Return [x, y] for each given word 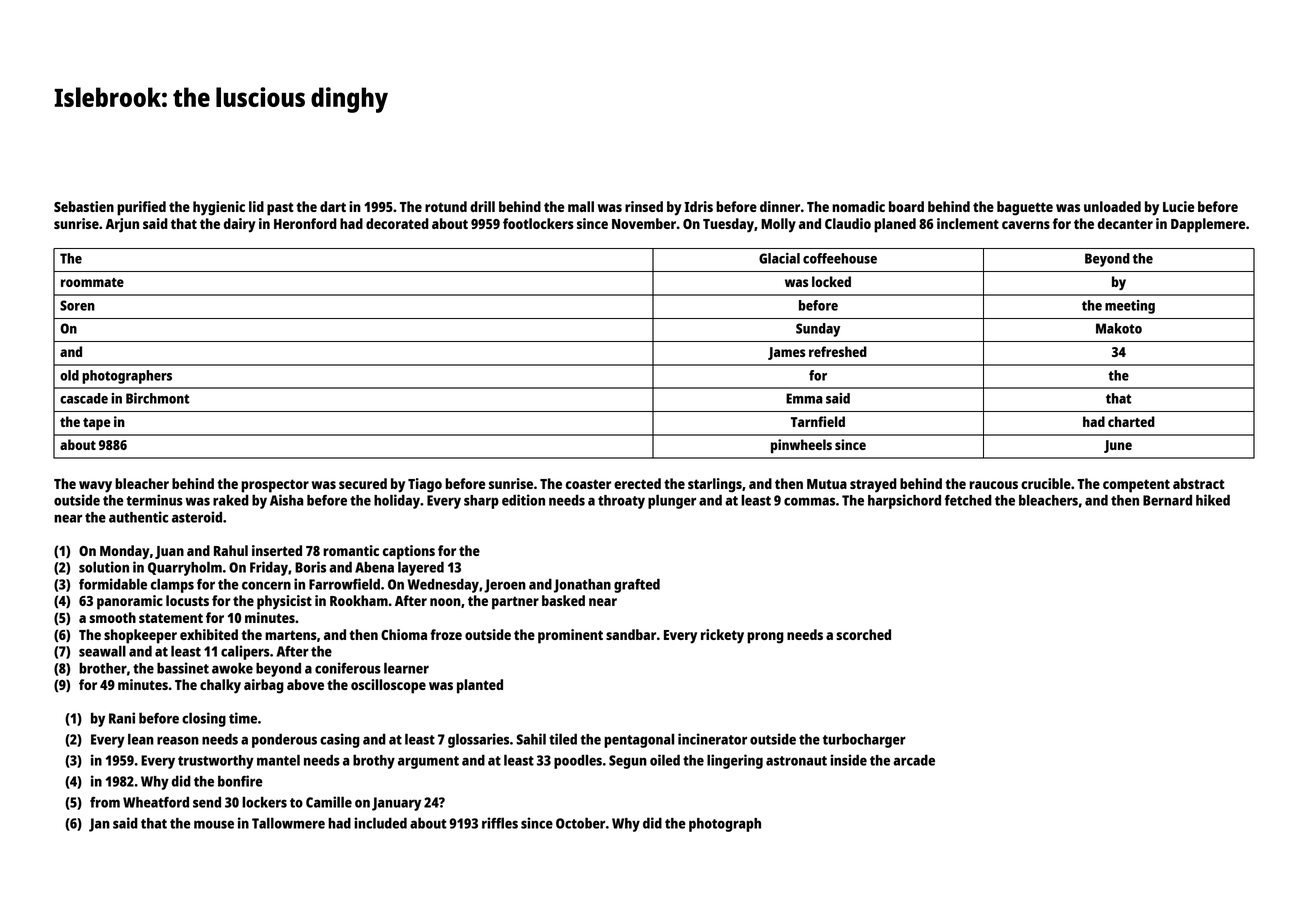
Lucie [1179, 206]
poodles [578, 761]
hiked [1213, 500]
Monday [125, 552]
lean [141, 739]
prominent [570, 636]
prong [765, 638]
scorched [863, 634]
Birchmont [157, 398]
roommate [92, 282]
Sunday [818, 330]
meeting [1130, 307]
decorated [397, 223]
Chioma [404, 634]
